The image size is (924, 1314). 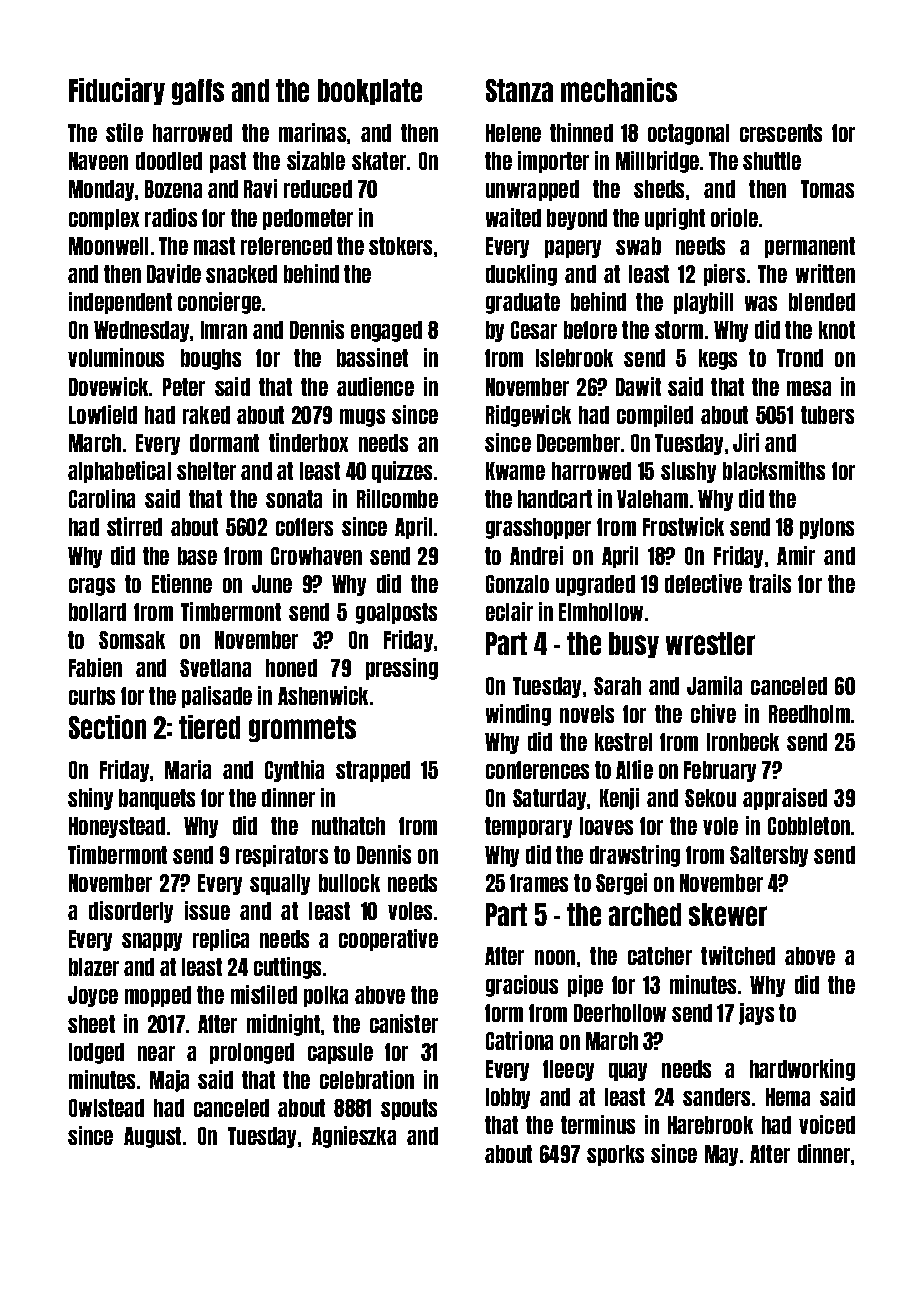 I want to click on August, so click(x=152, y=1137).
